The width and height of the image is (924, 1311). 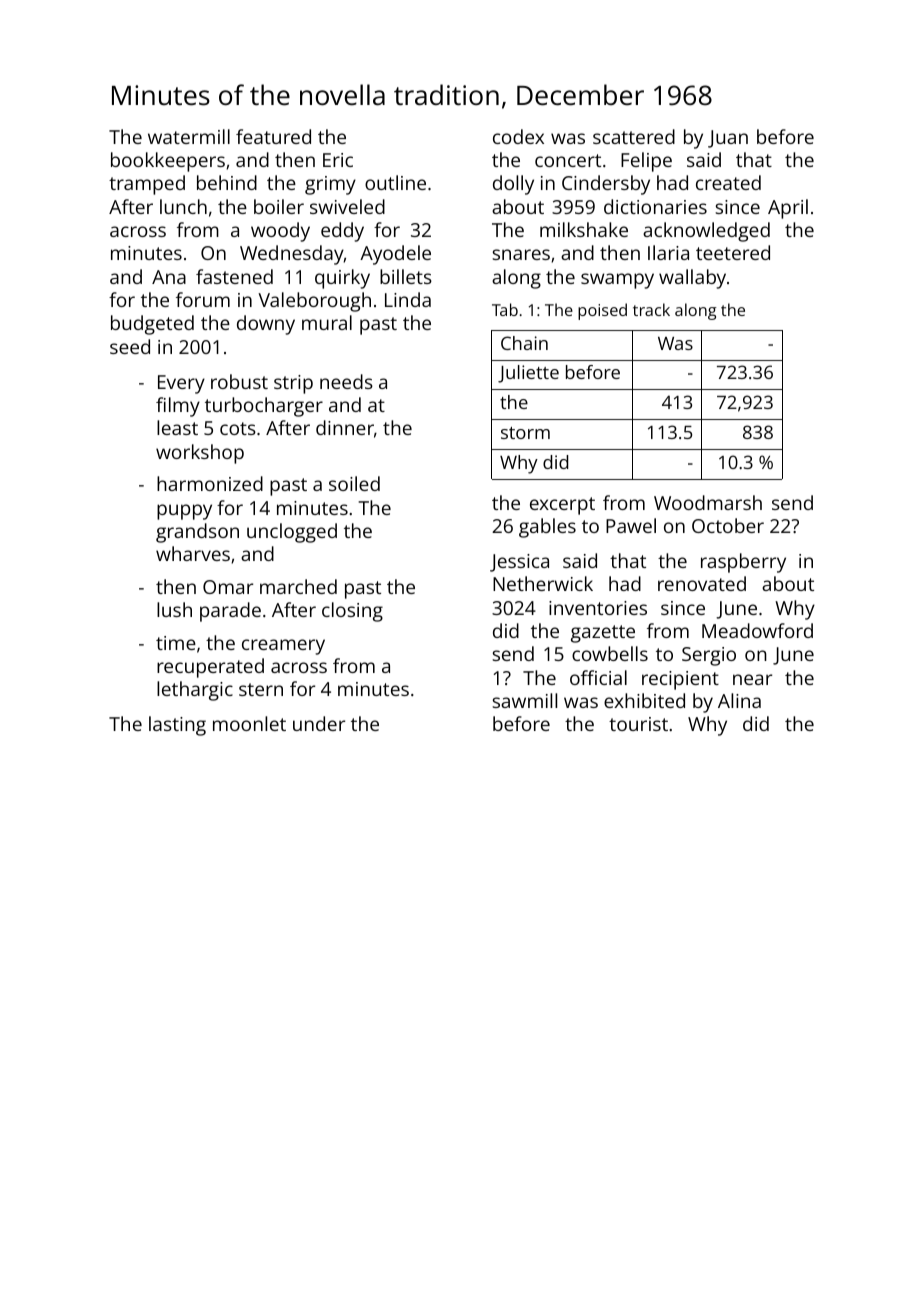 What do you see at coordinates (528, 374) in the image?
I see `Juliette` at bounding box center [528, 374].
